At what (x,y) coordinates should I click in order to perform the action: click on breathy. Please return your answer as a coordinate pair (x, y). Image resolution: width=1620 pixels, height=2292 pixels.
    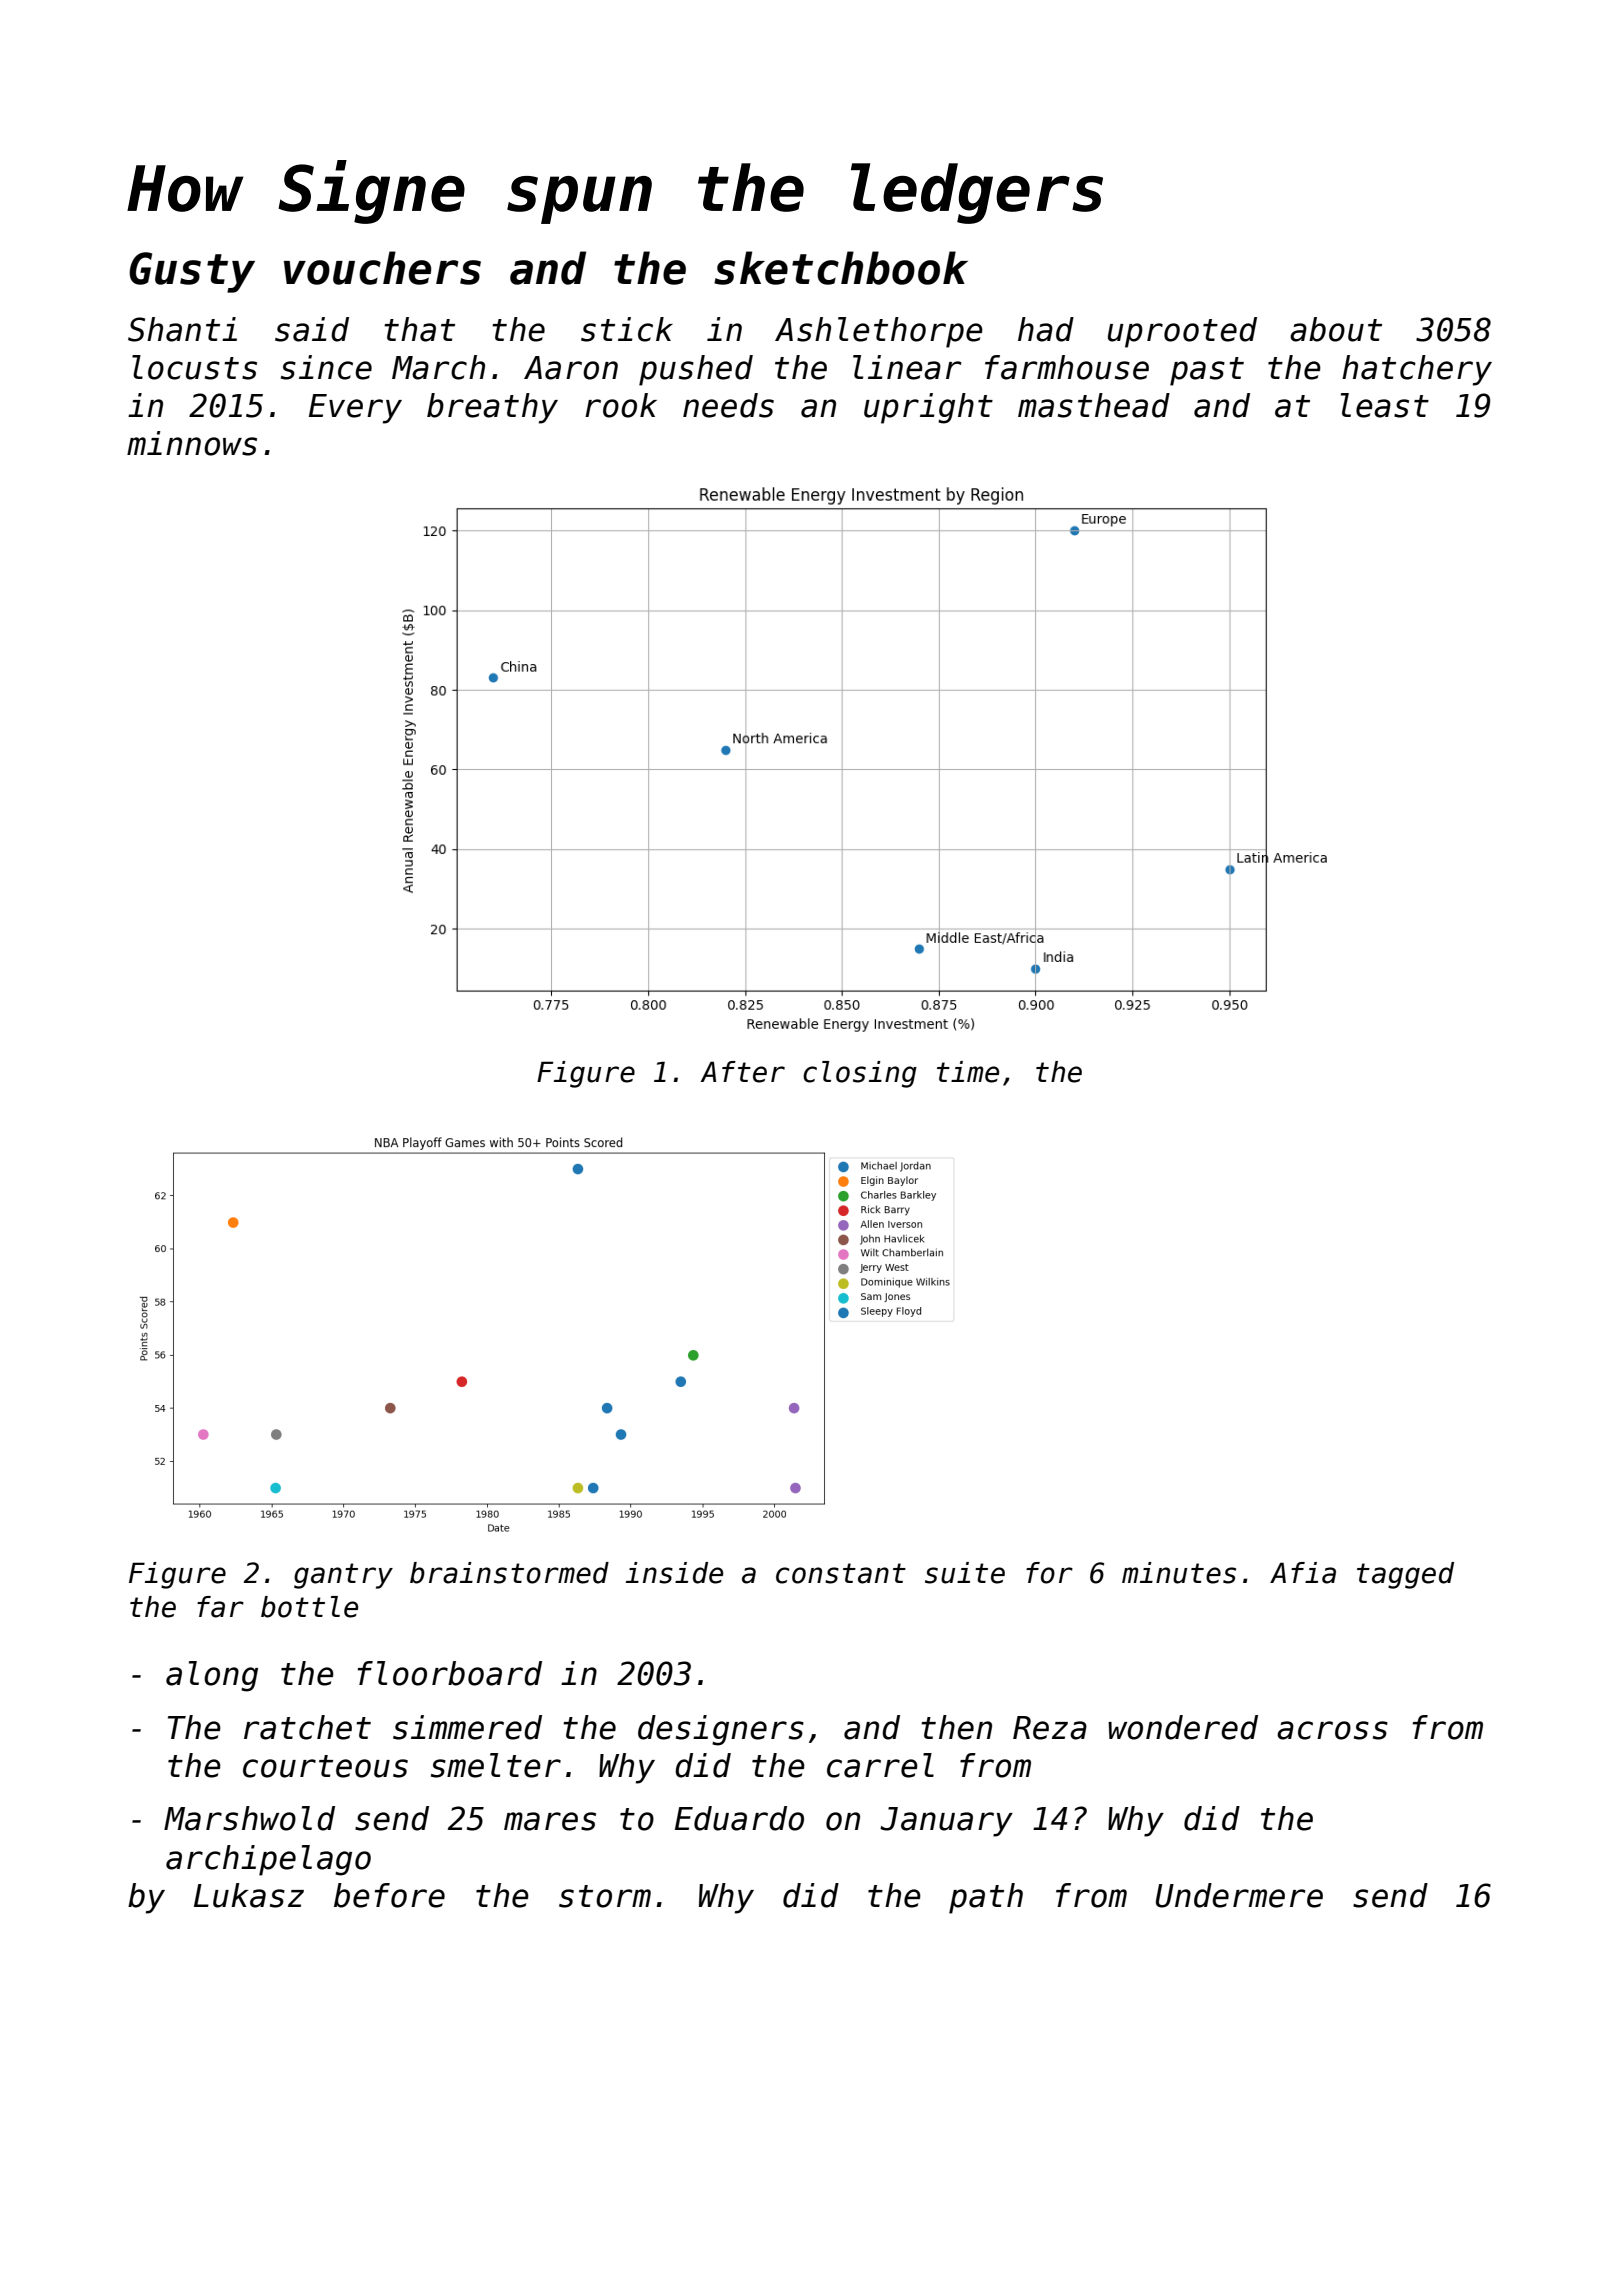
    Looking at the image, I should click on (492, 408).
